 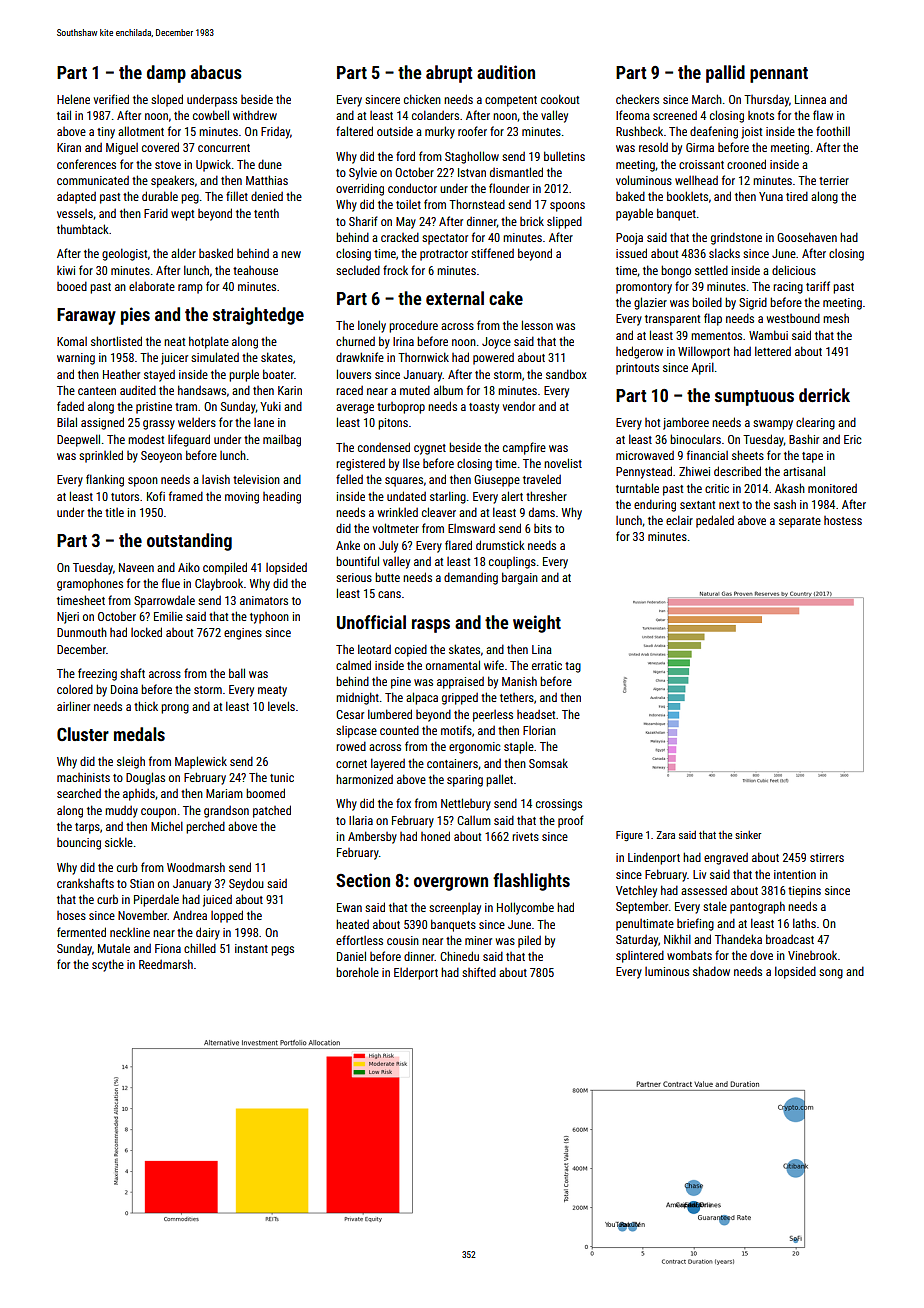 What do you see at coordinates (779, 75) in the screenshot?
I see `pennant` at bounding box center [779, 75].
